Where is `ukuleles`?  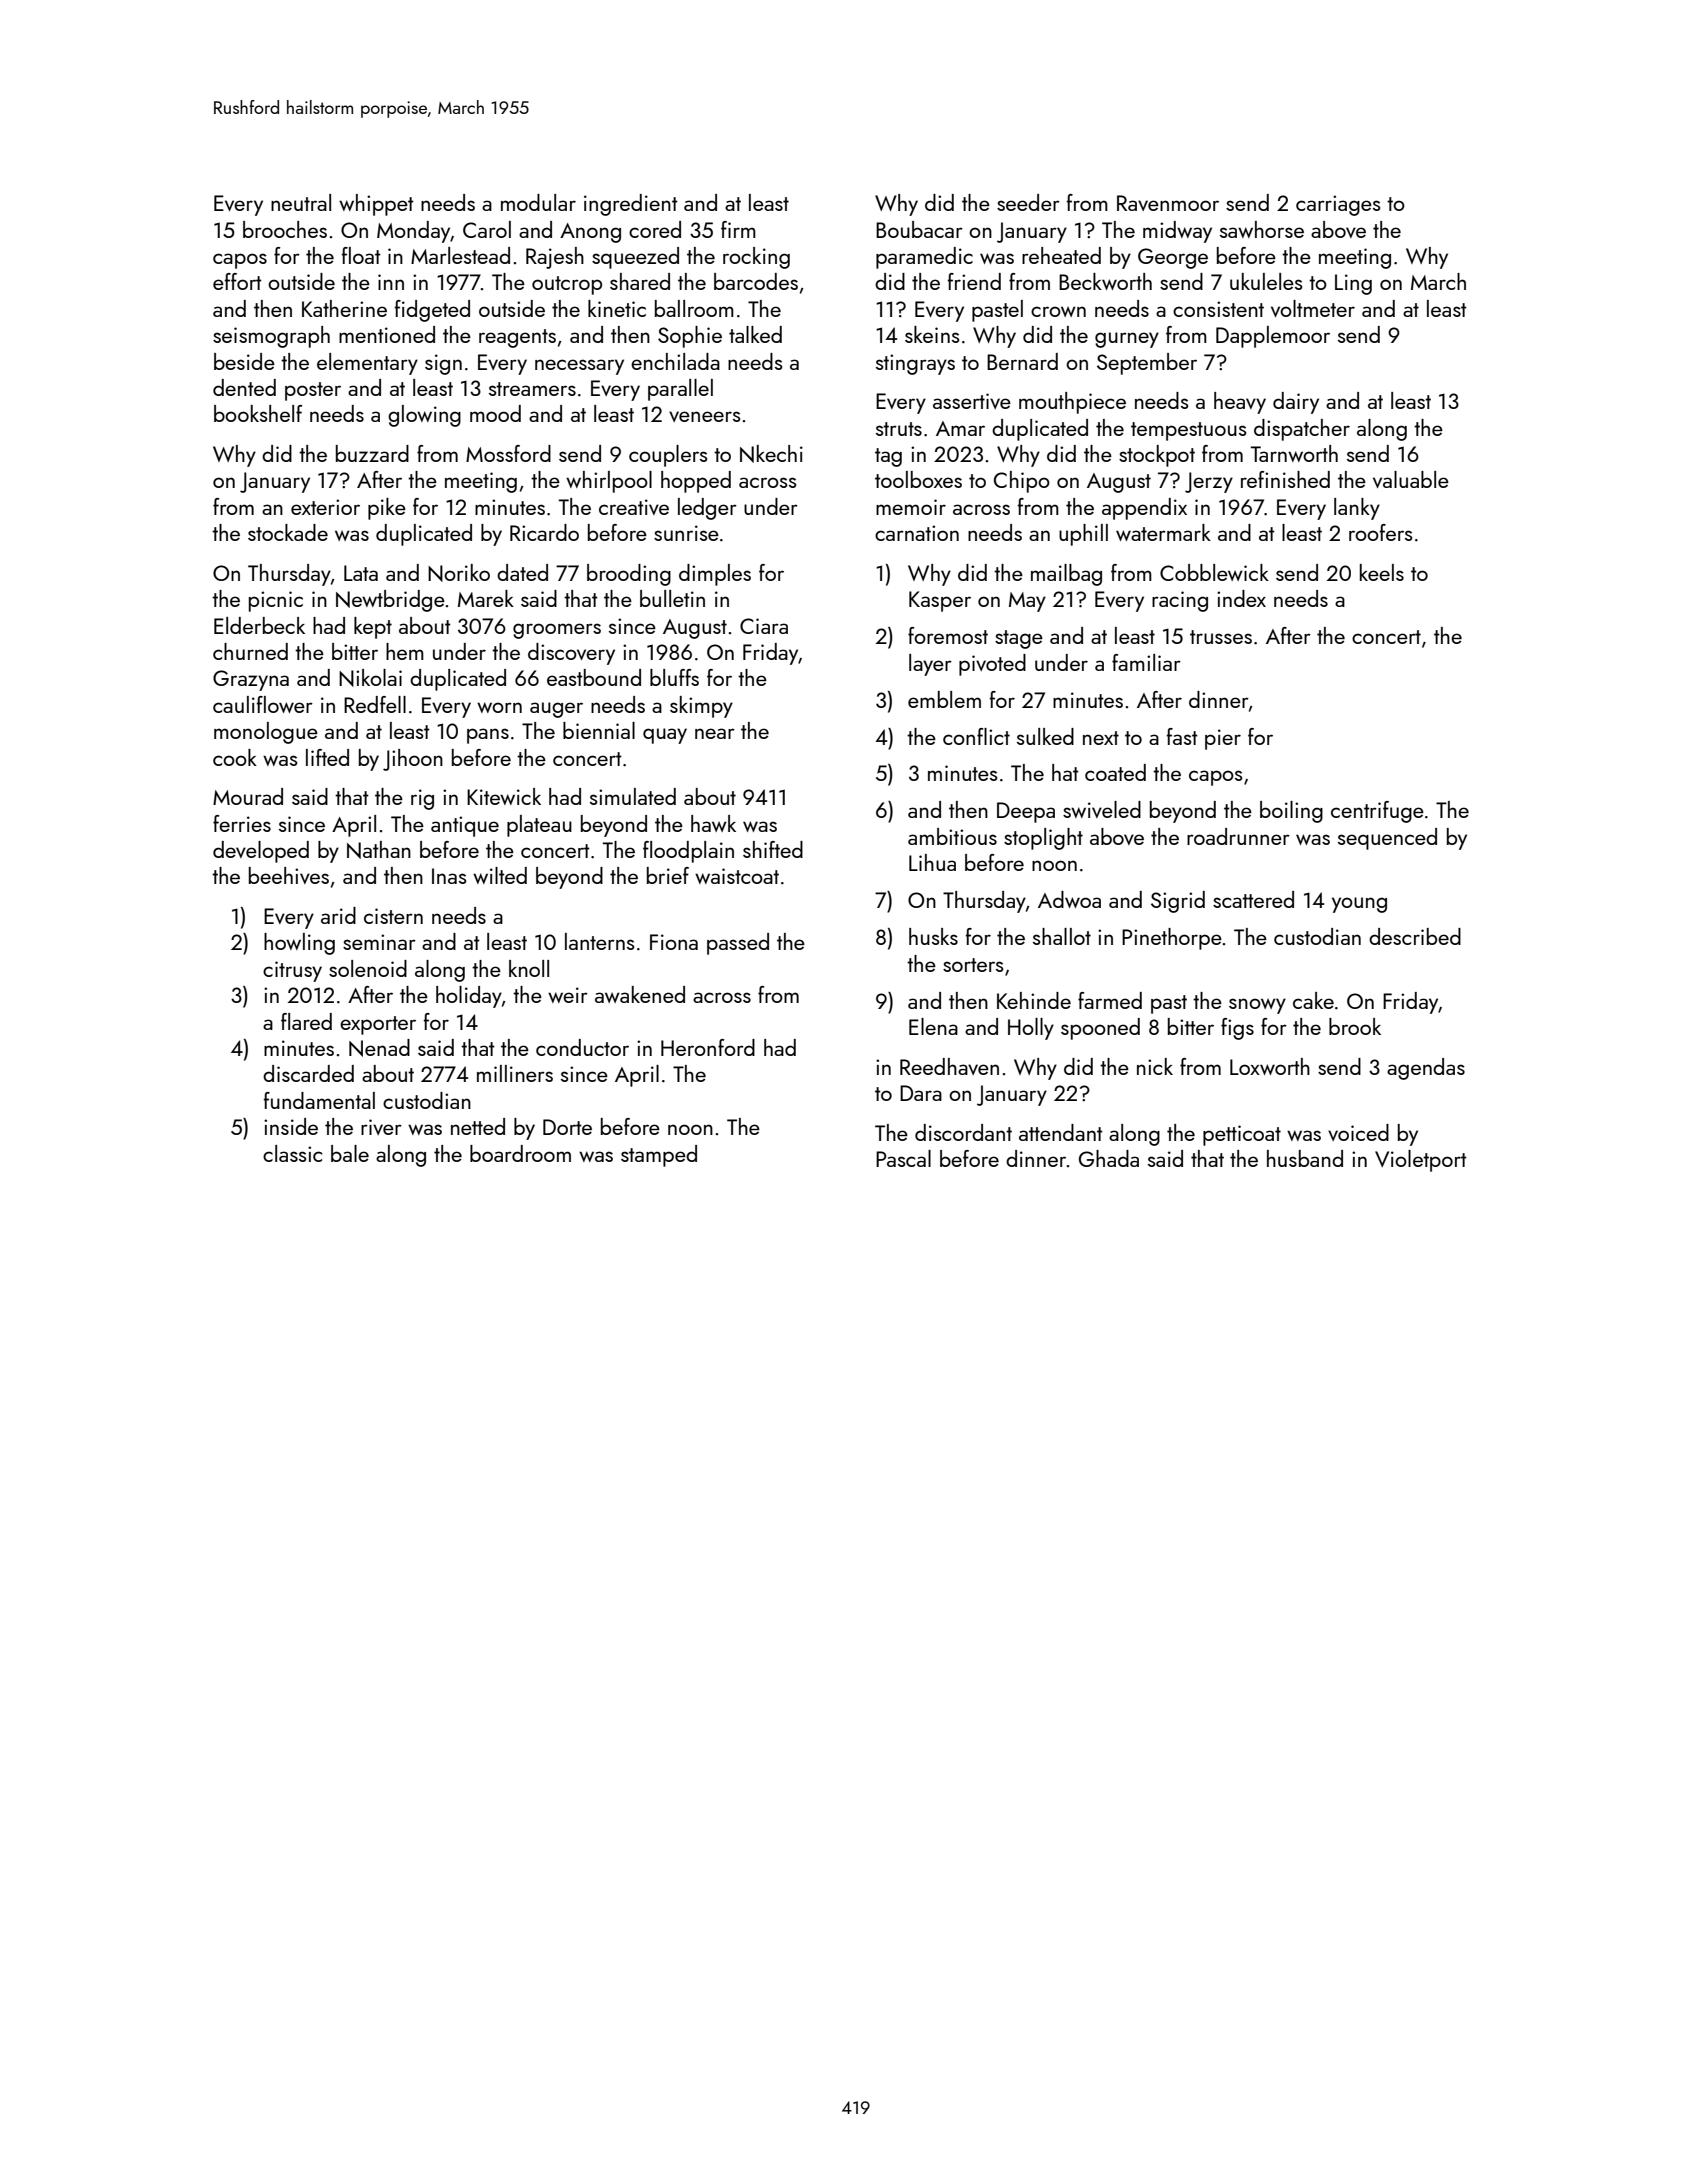
ukuleles is located at coordinates (1266, 281).
